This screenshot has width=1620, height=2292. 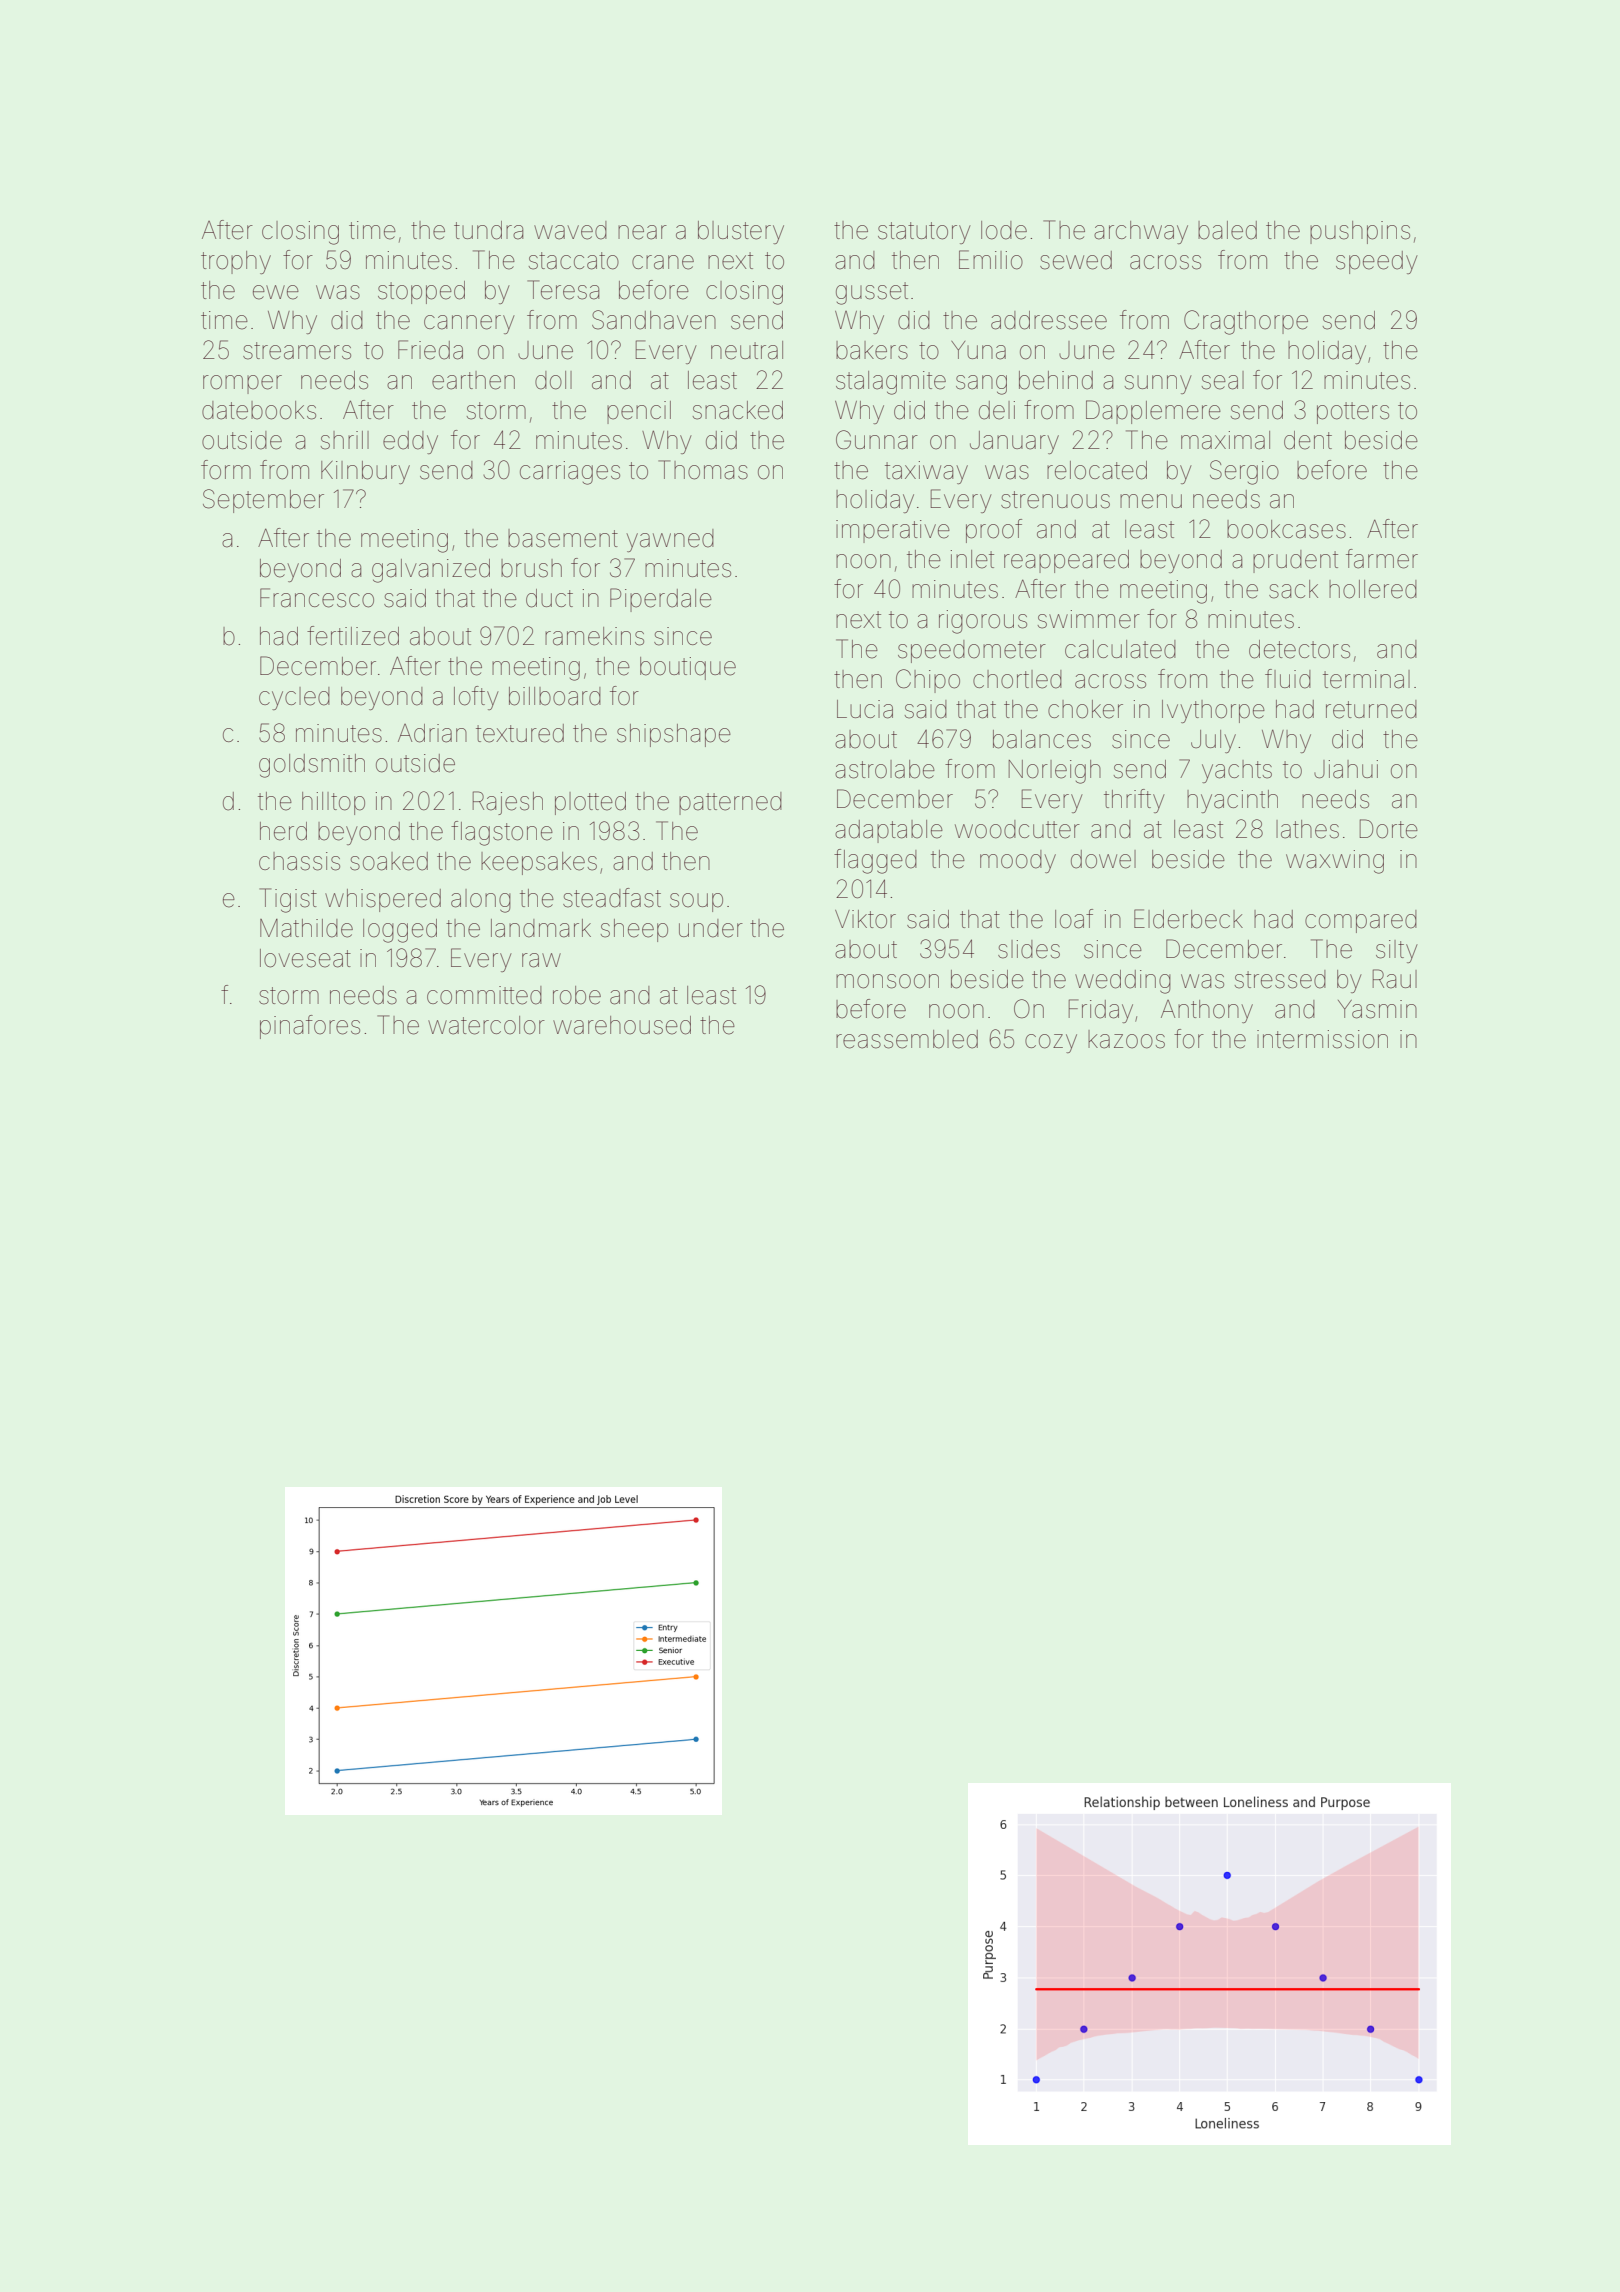 I want to click on warehoused, so click(x=622, y=1025).
